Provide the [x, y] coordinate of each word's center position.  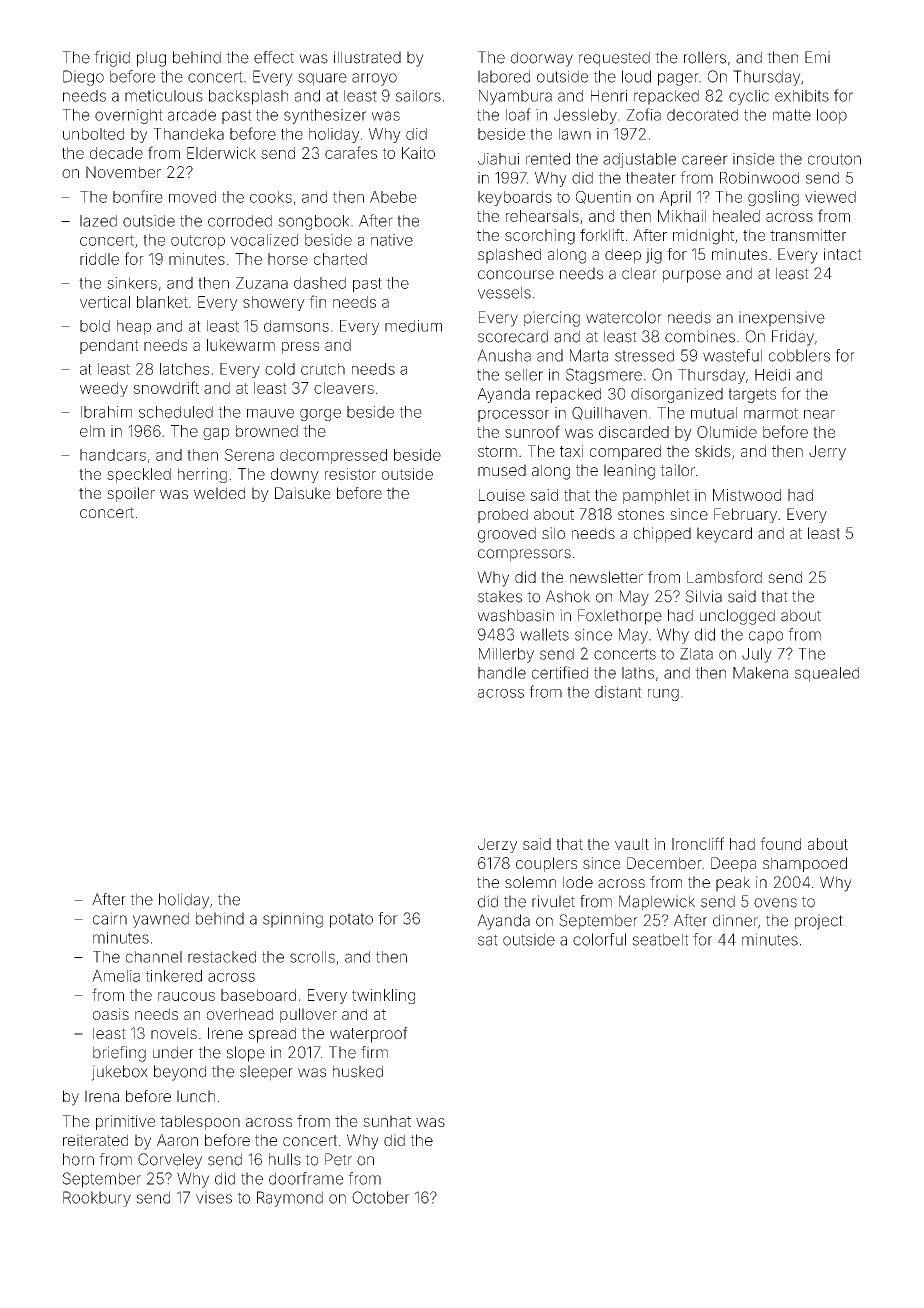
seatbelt [660, 939]
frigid [112, 59]
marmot [771, 413]
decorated [702, 115]
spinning [293, 920]
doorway [542, 59]
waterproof [369, 1035]
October [381, 1197]
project [819, 922]
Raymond [290, 1199]
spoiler [131, 494]
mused [502, 470]
